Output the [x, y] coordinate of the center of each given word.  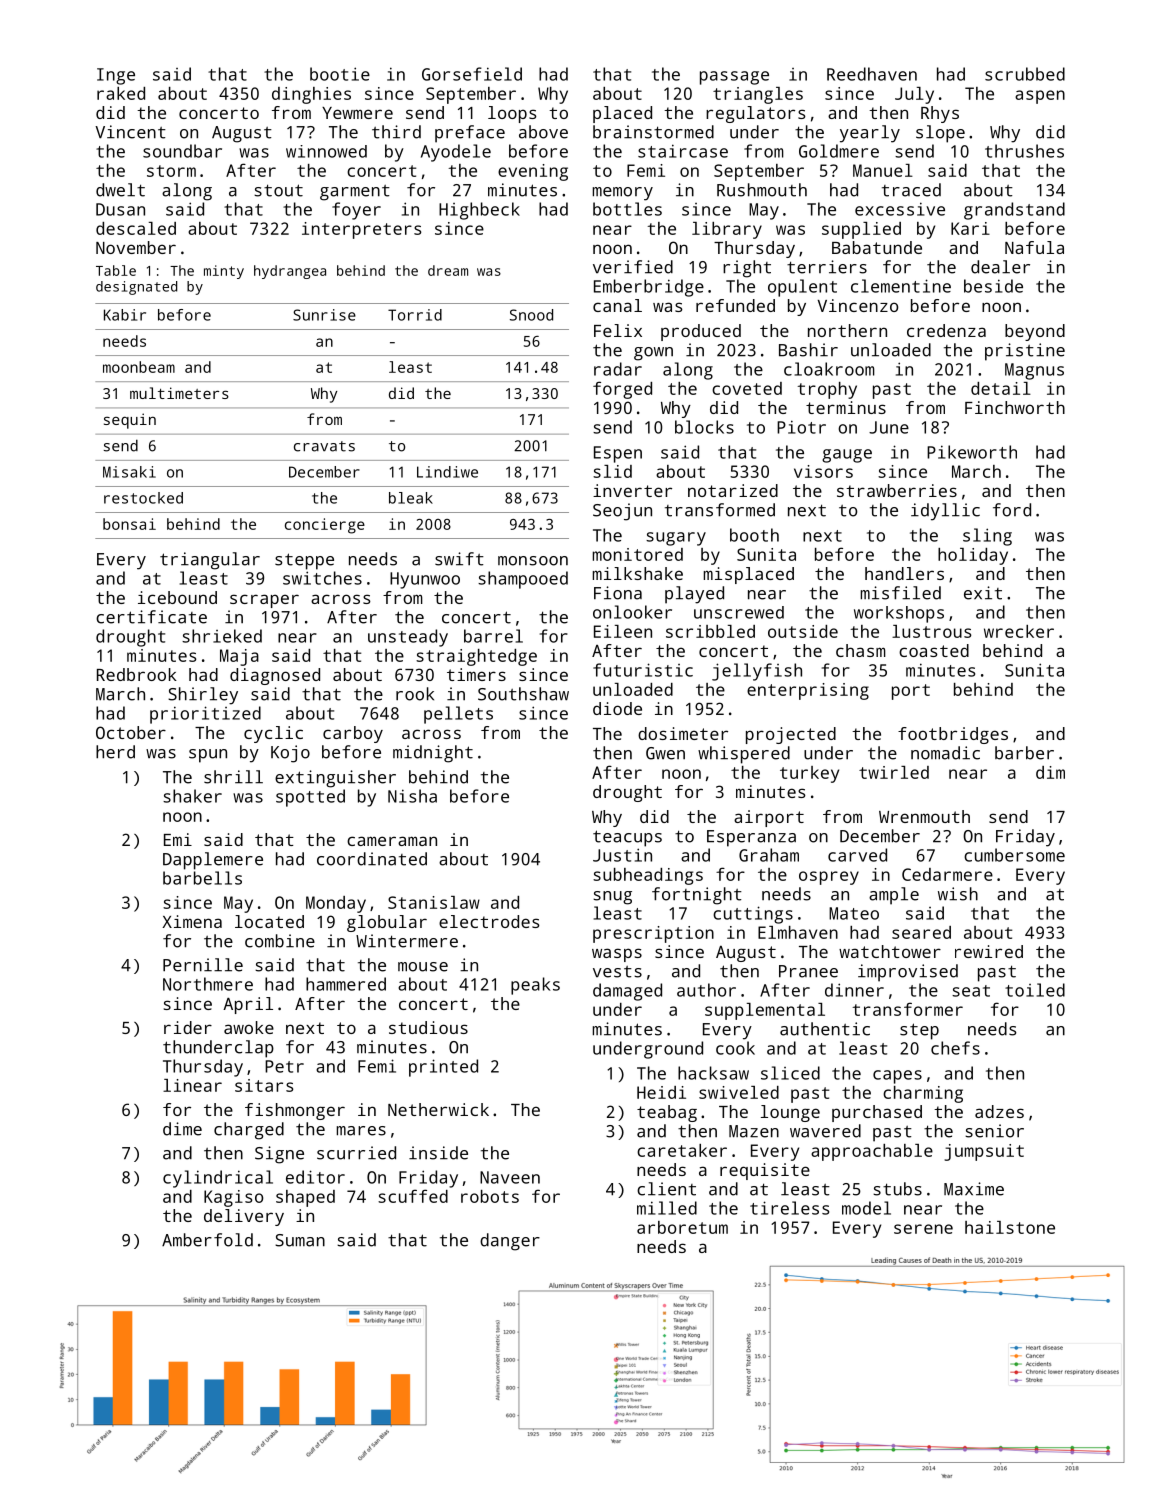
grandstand [1014, 211]
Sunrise [324, 315]
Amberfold [207, 1240]
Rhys [940, 114]
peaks [535, 986]
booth [754, 535]
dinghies [311, 95]
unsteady [408, 638]
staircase [683, 151]
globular [387, 923]
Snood [531, 315]
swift [459, 559]
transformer [907, 1009]
